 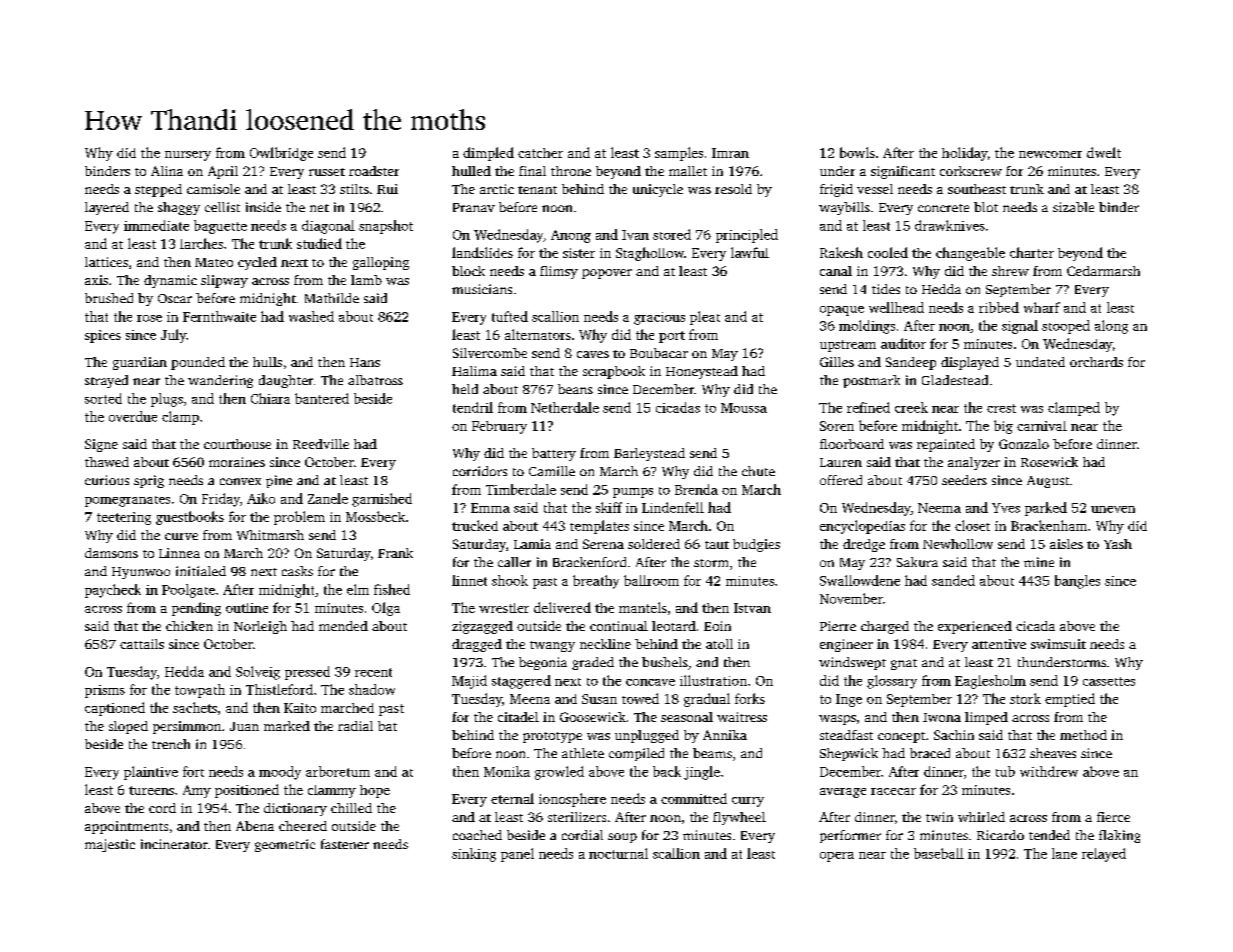 What do you see at coordinates (110, 845) in the page?
I see `majestic` at bounding box center [110, 845].
